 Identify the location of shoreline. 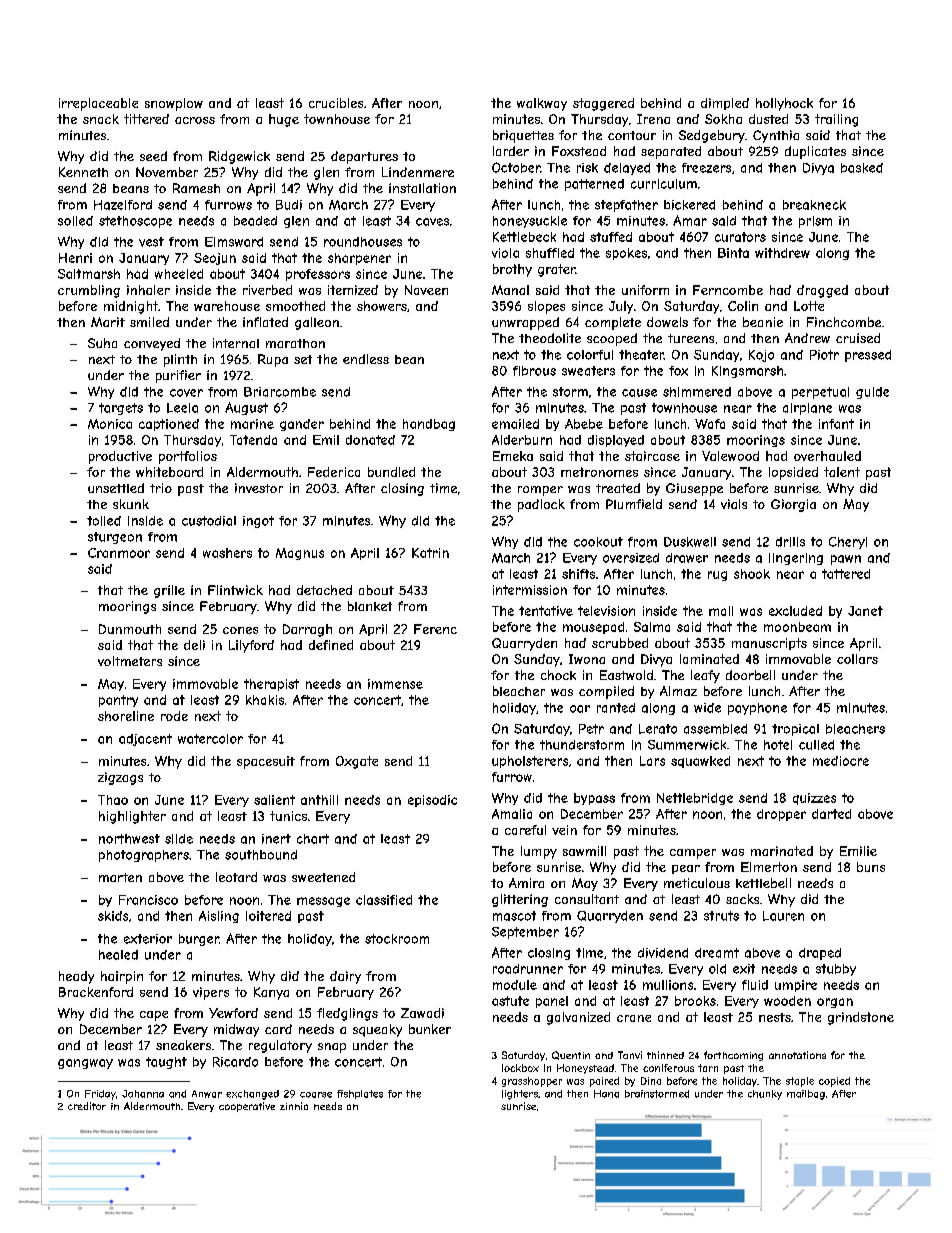
(126, 716).
